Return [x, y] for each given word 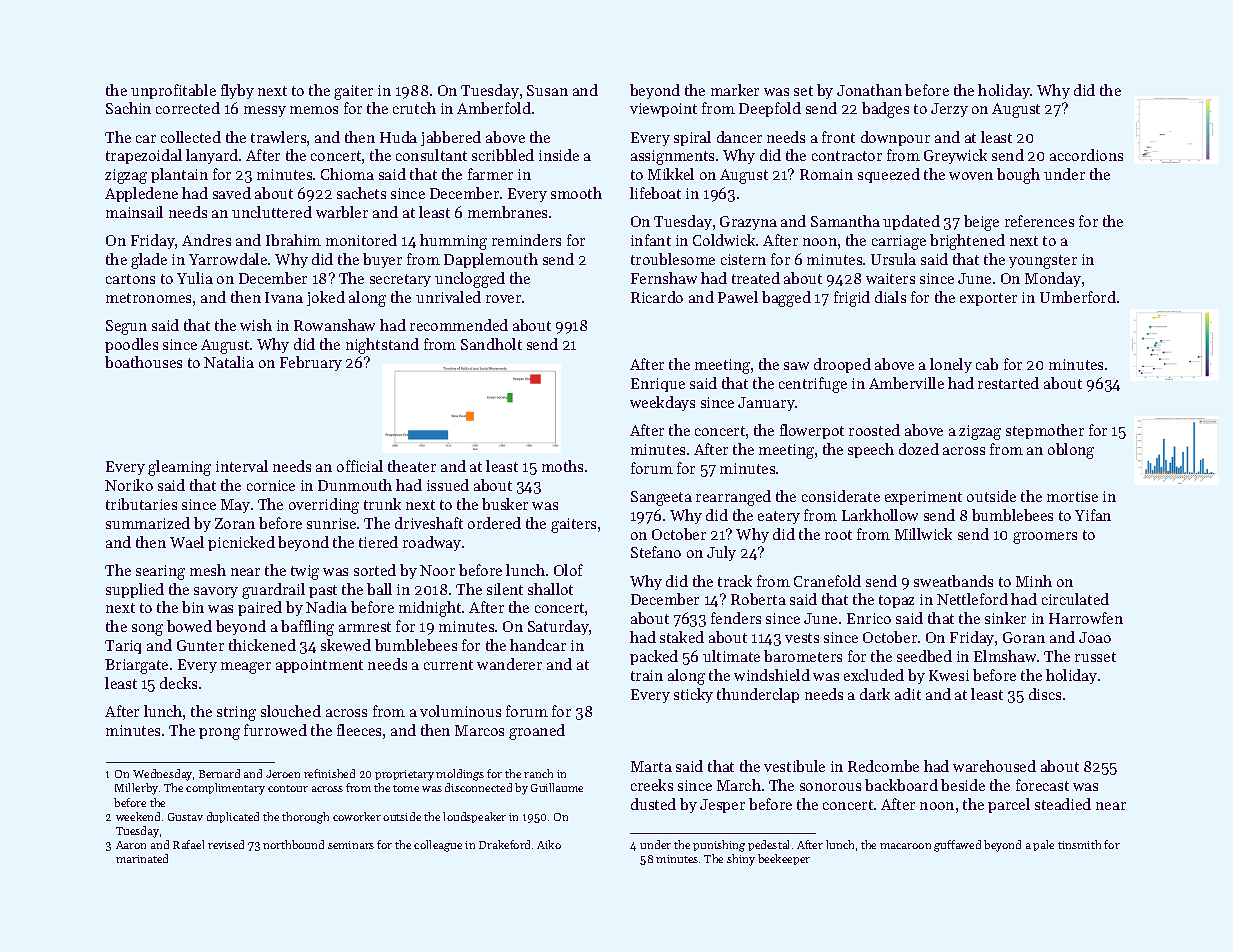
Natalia [229, 362]
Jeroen [283, 774]
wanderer [509, 664]
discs [1045, 694]
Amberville [906, 383]
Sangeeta [661, 498]
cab [987, 364]
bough [1018, 176]
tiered [378, 542]
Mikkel [671, 174]
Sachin [128, 108]
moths [562, 466]
